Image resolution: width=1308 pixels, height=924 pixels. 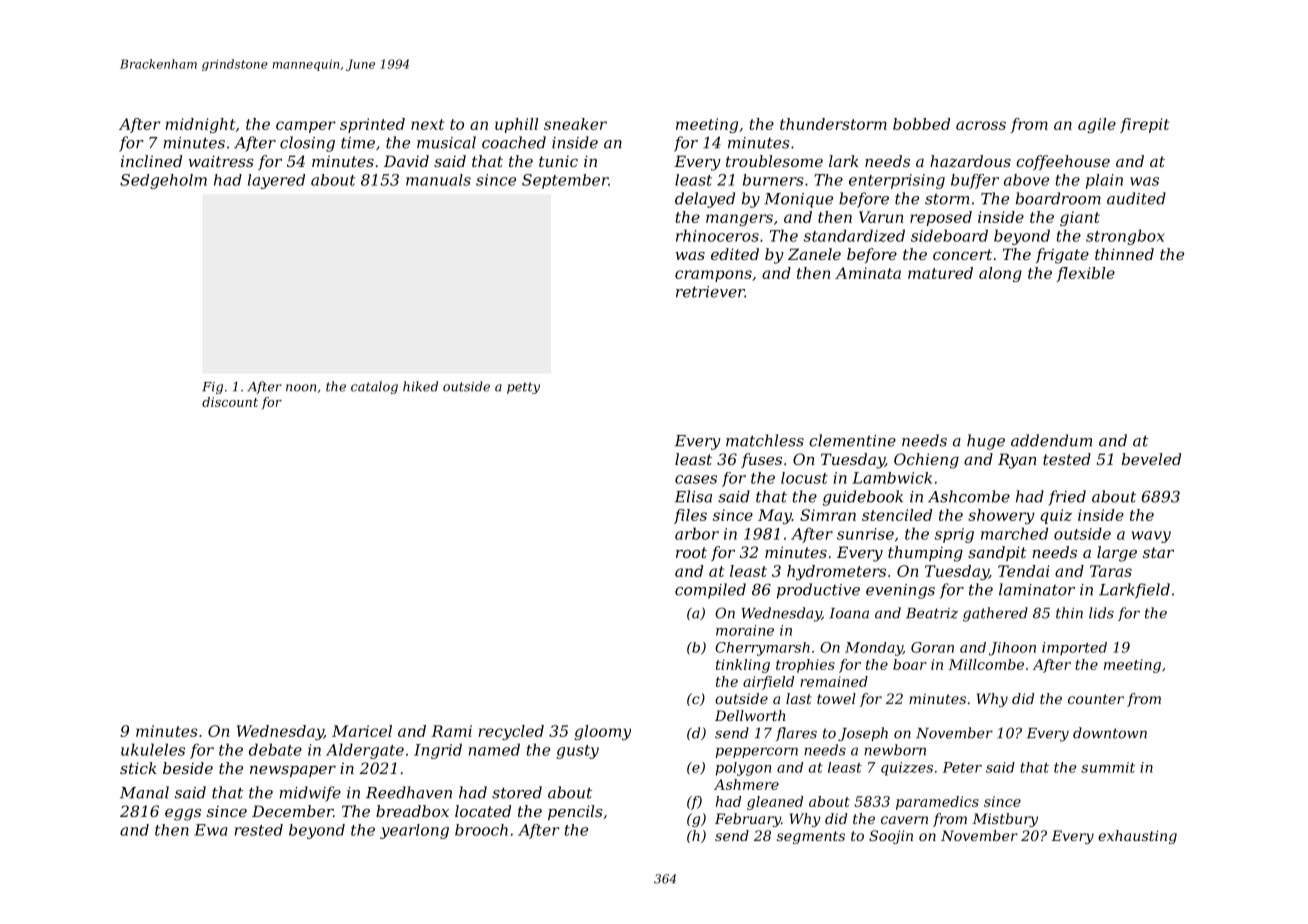 What do you see at coordinates (735, 254) in the screenshot?
I see `edited` at bounding box center [735, 254].
